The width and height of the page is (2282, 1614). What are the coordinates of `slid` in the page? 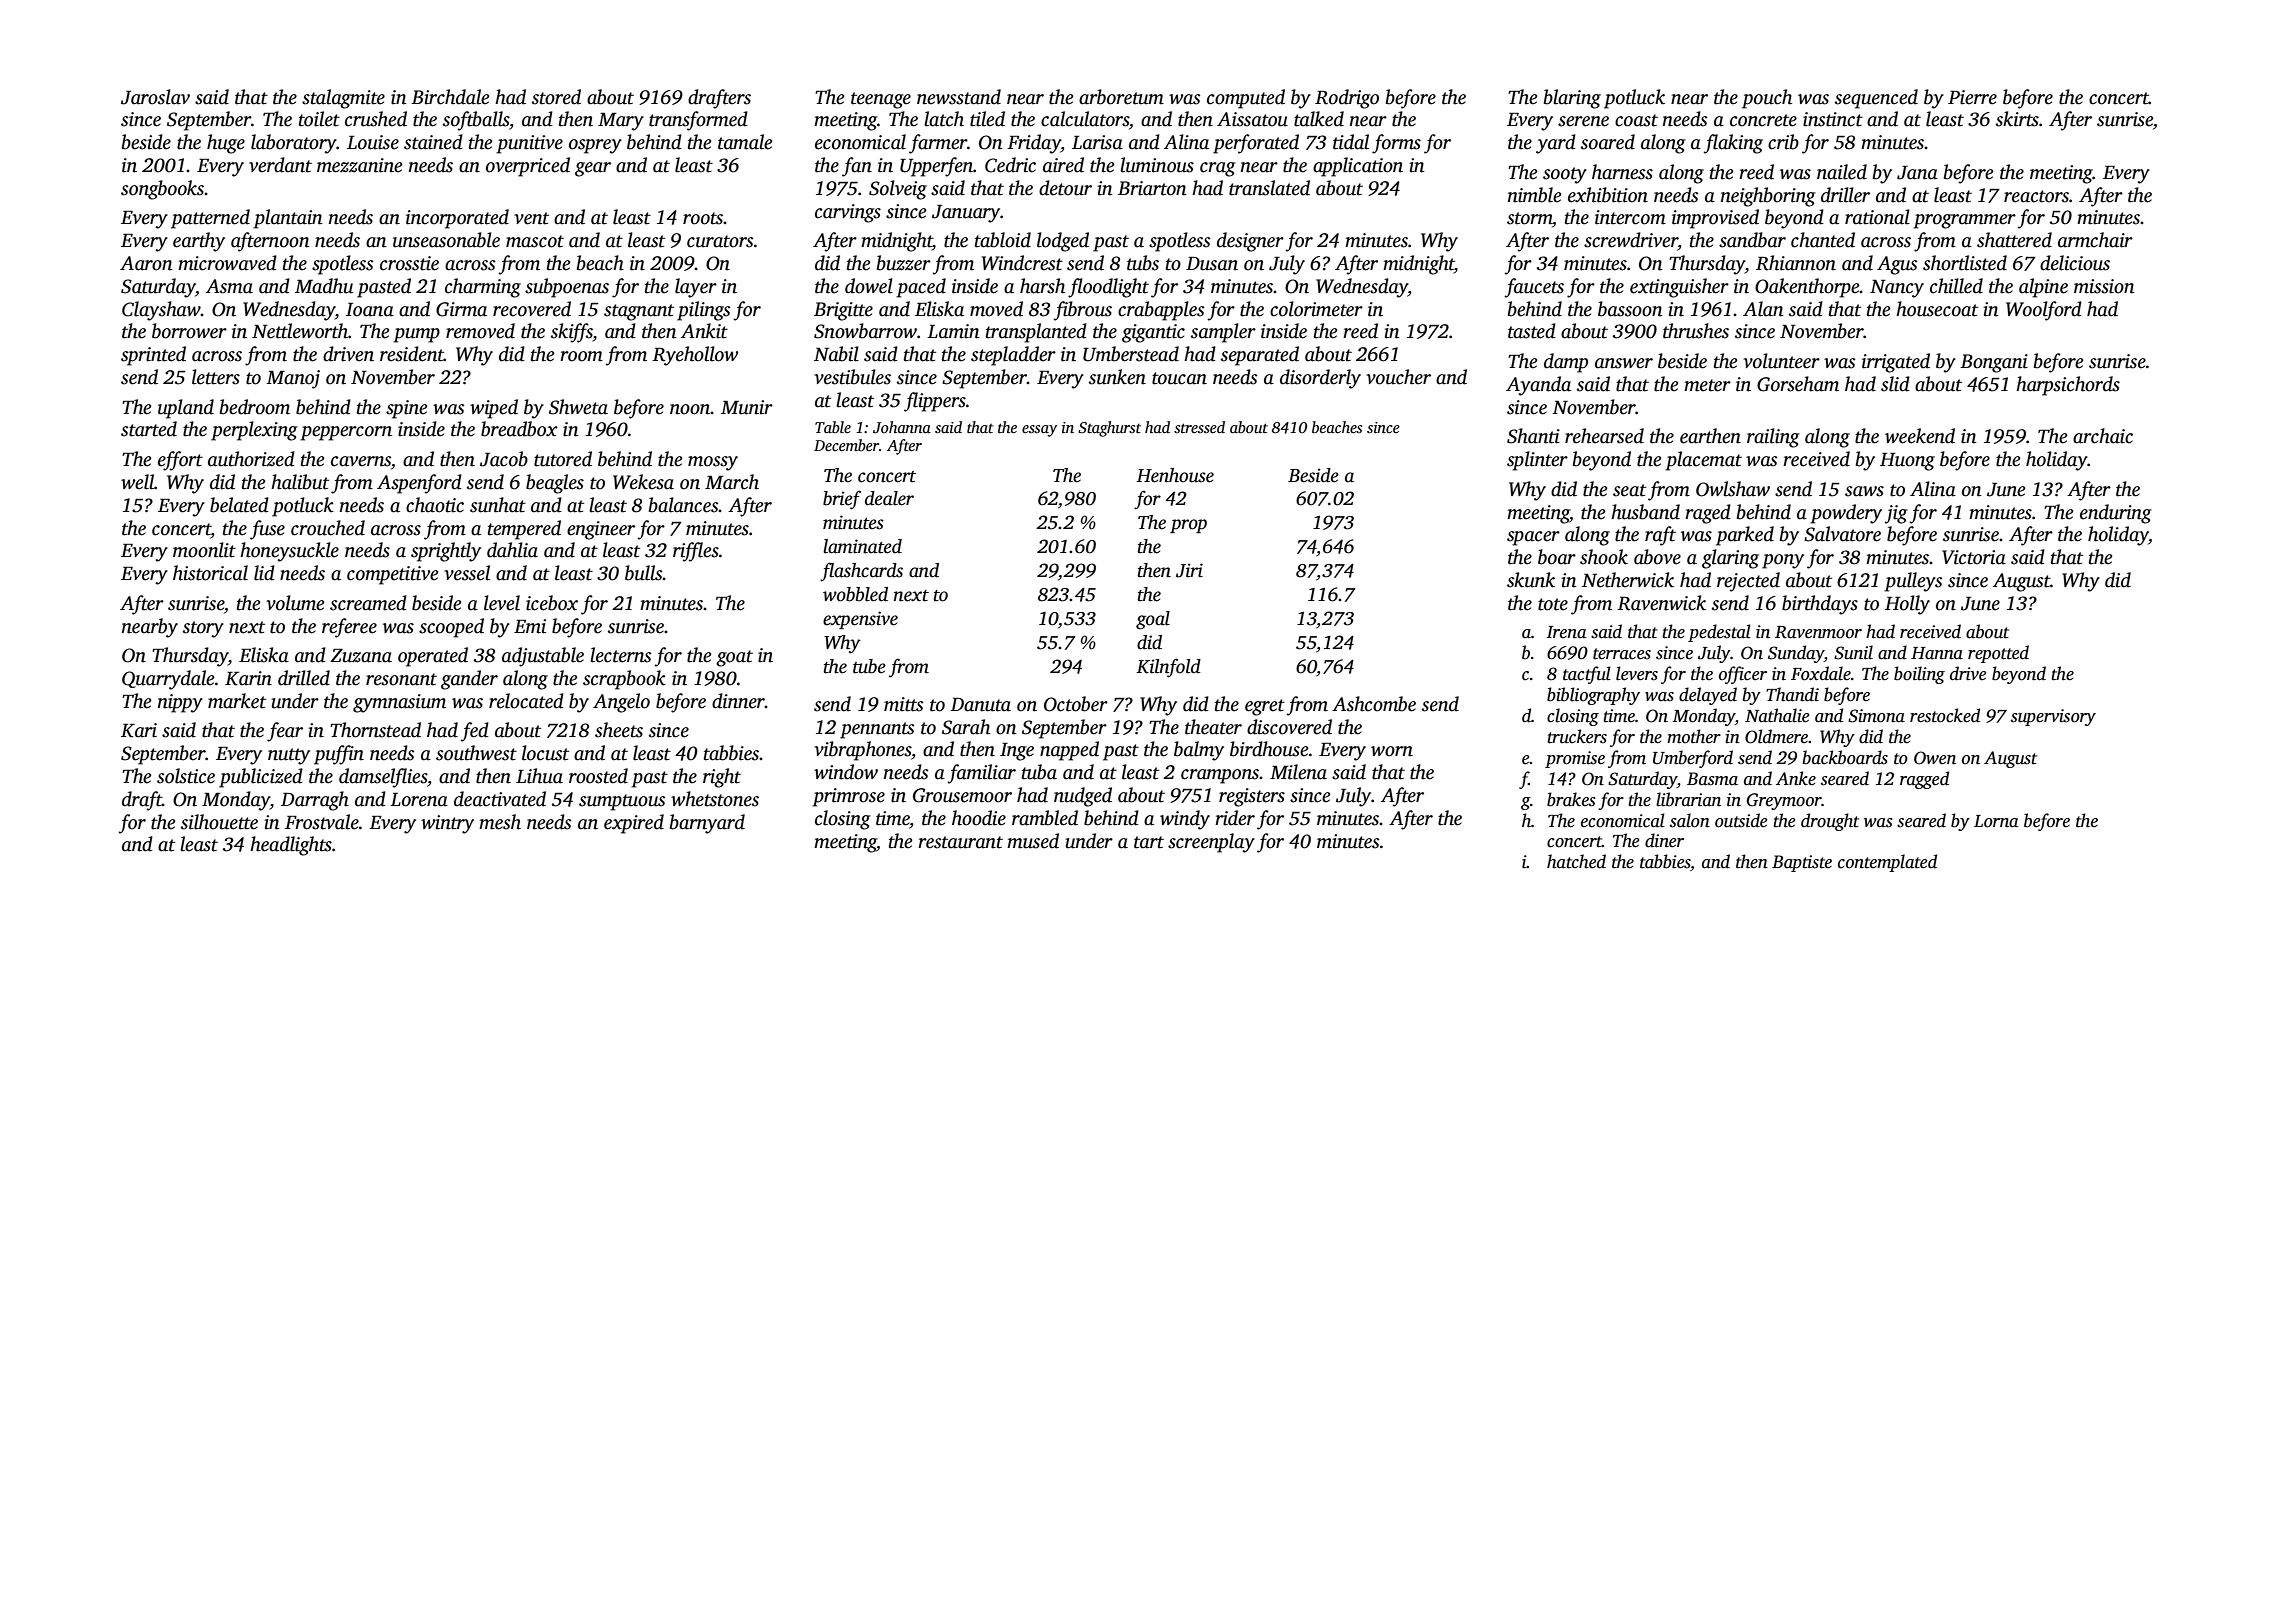 It's located at (1895, 384).
